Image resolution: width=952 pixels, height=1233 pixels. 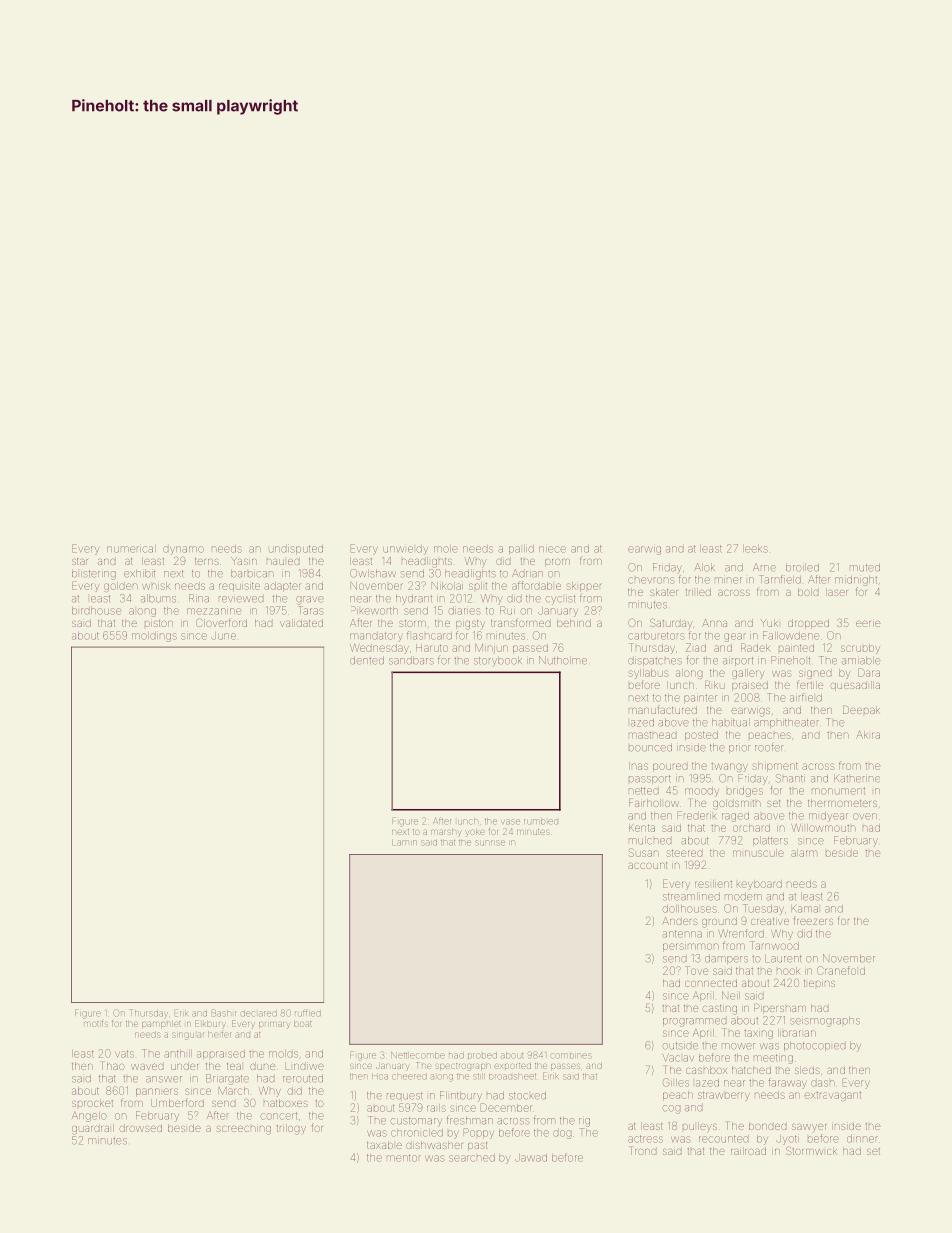 I want to click on antenna, so click(x=682, y=934).
